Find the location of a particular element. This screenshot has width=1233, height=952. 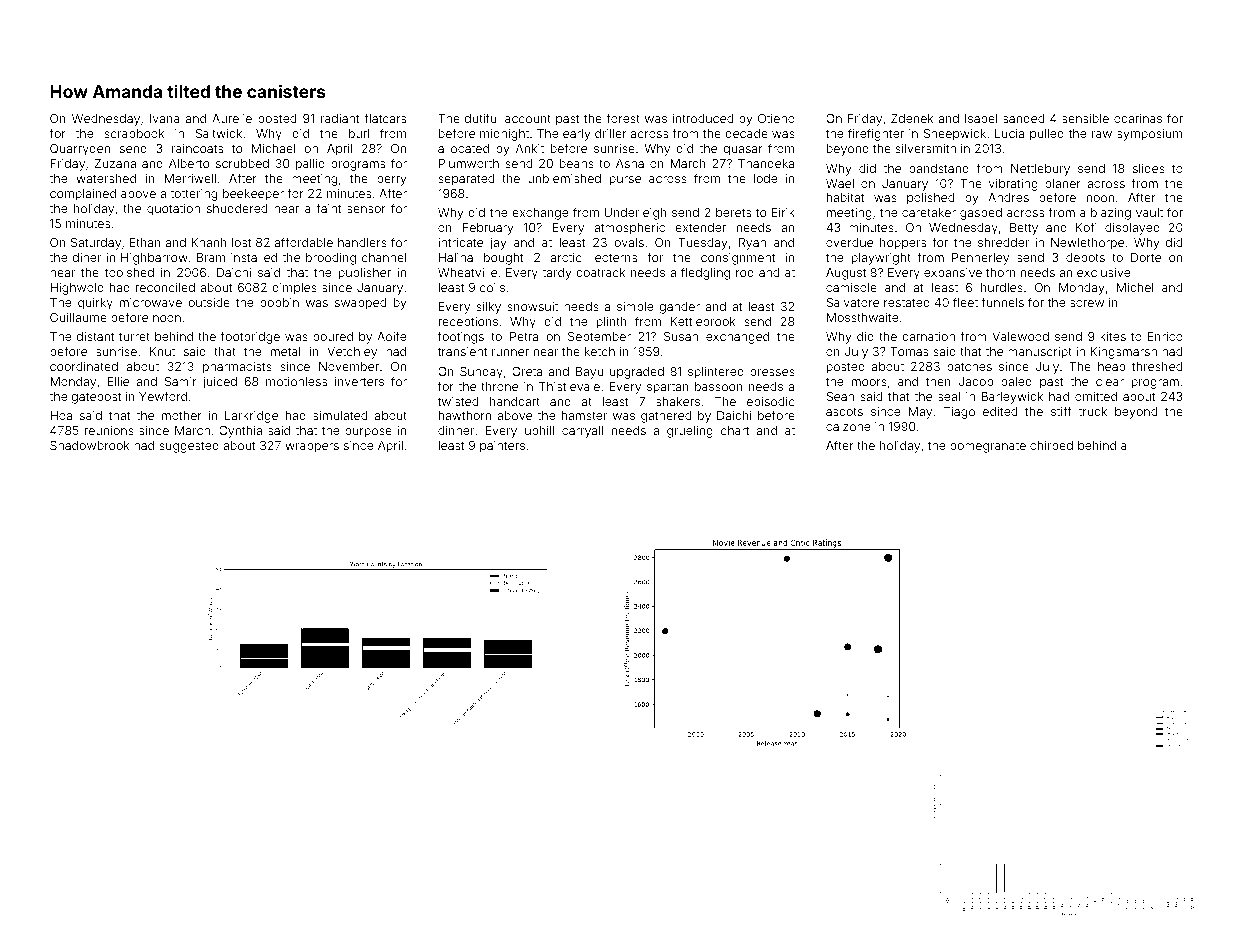

separated is located at coordinates (466, 180).
